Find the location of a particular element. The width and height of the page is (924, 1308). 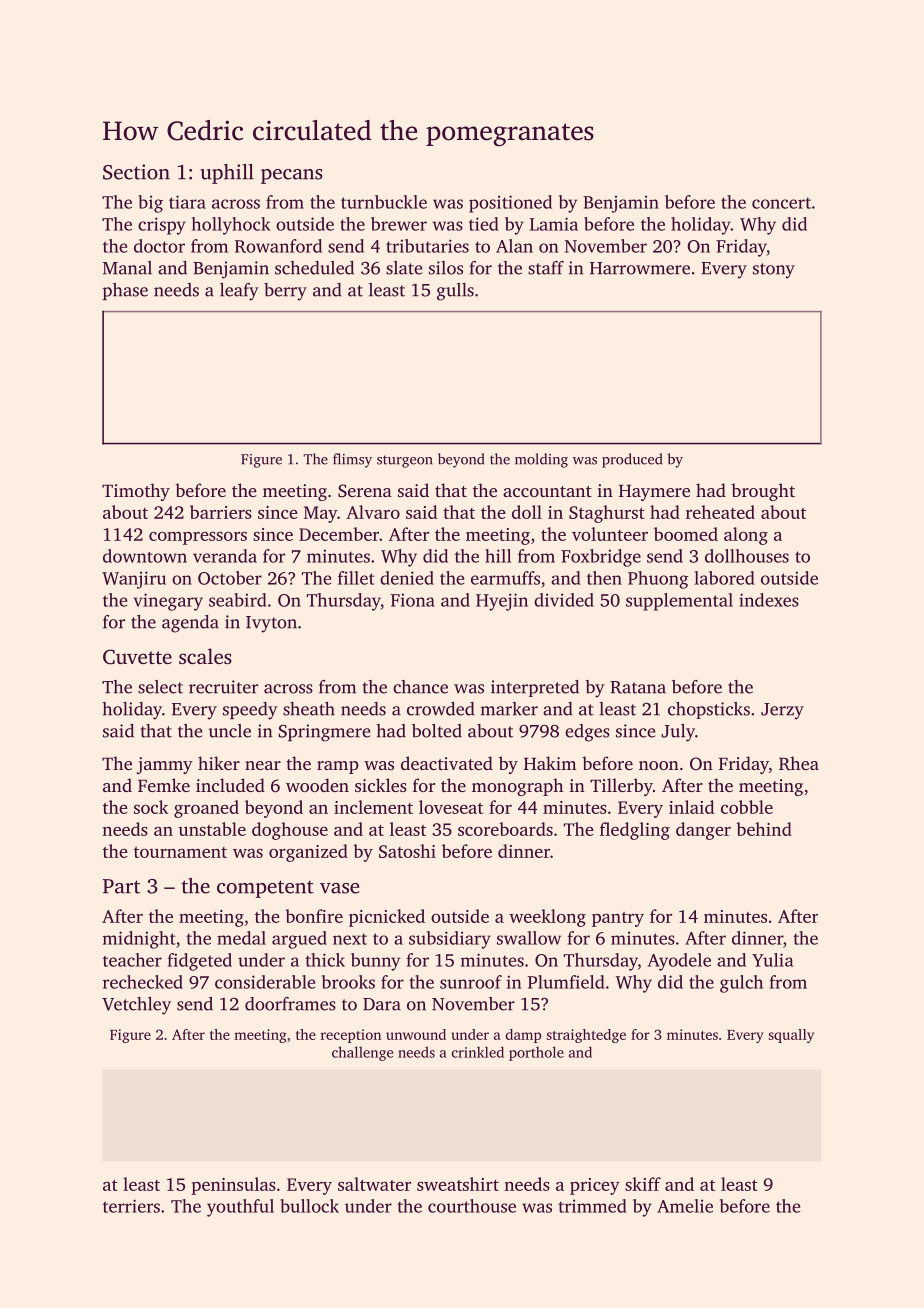

indexes is located at coordinates (769, 600).
